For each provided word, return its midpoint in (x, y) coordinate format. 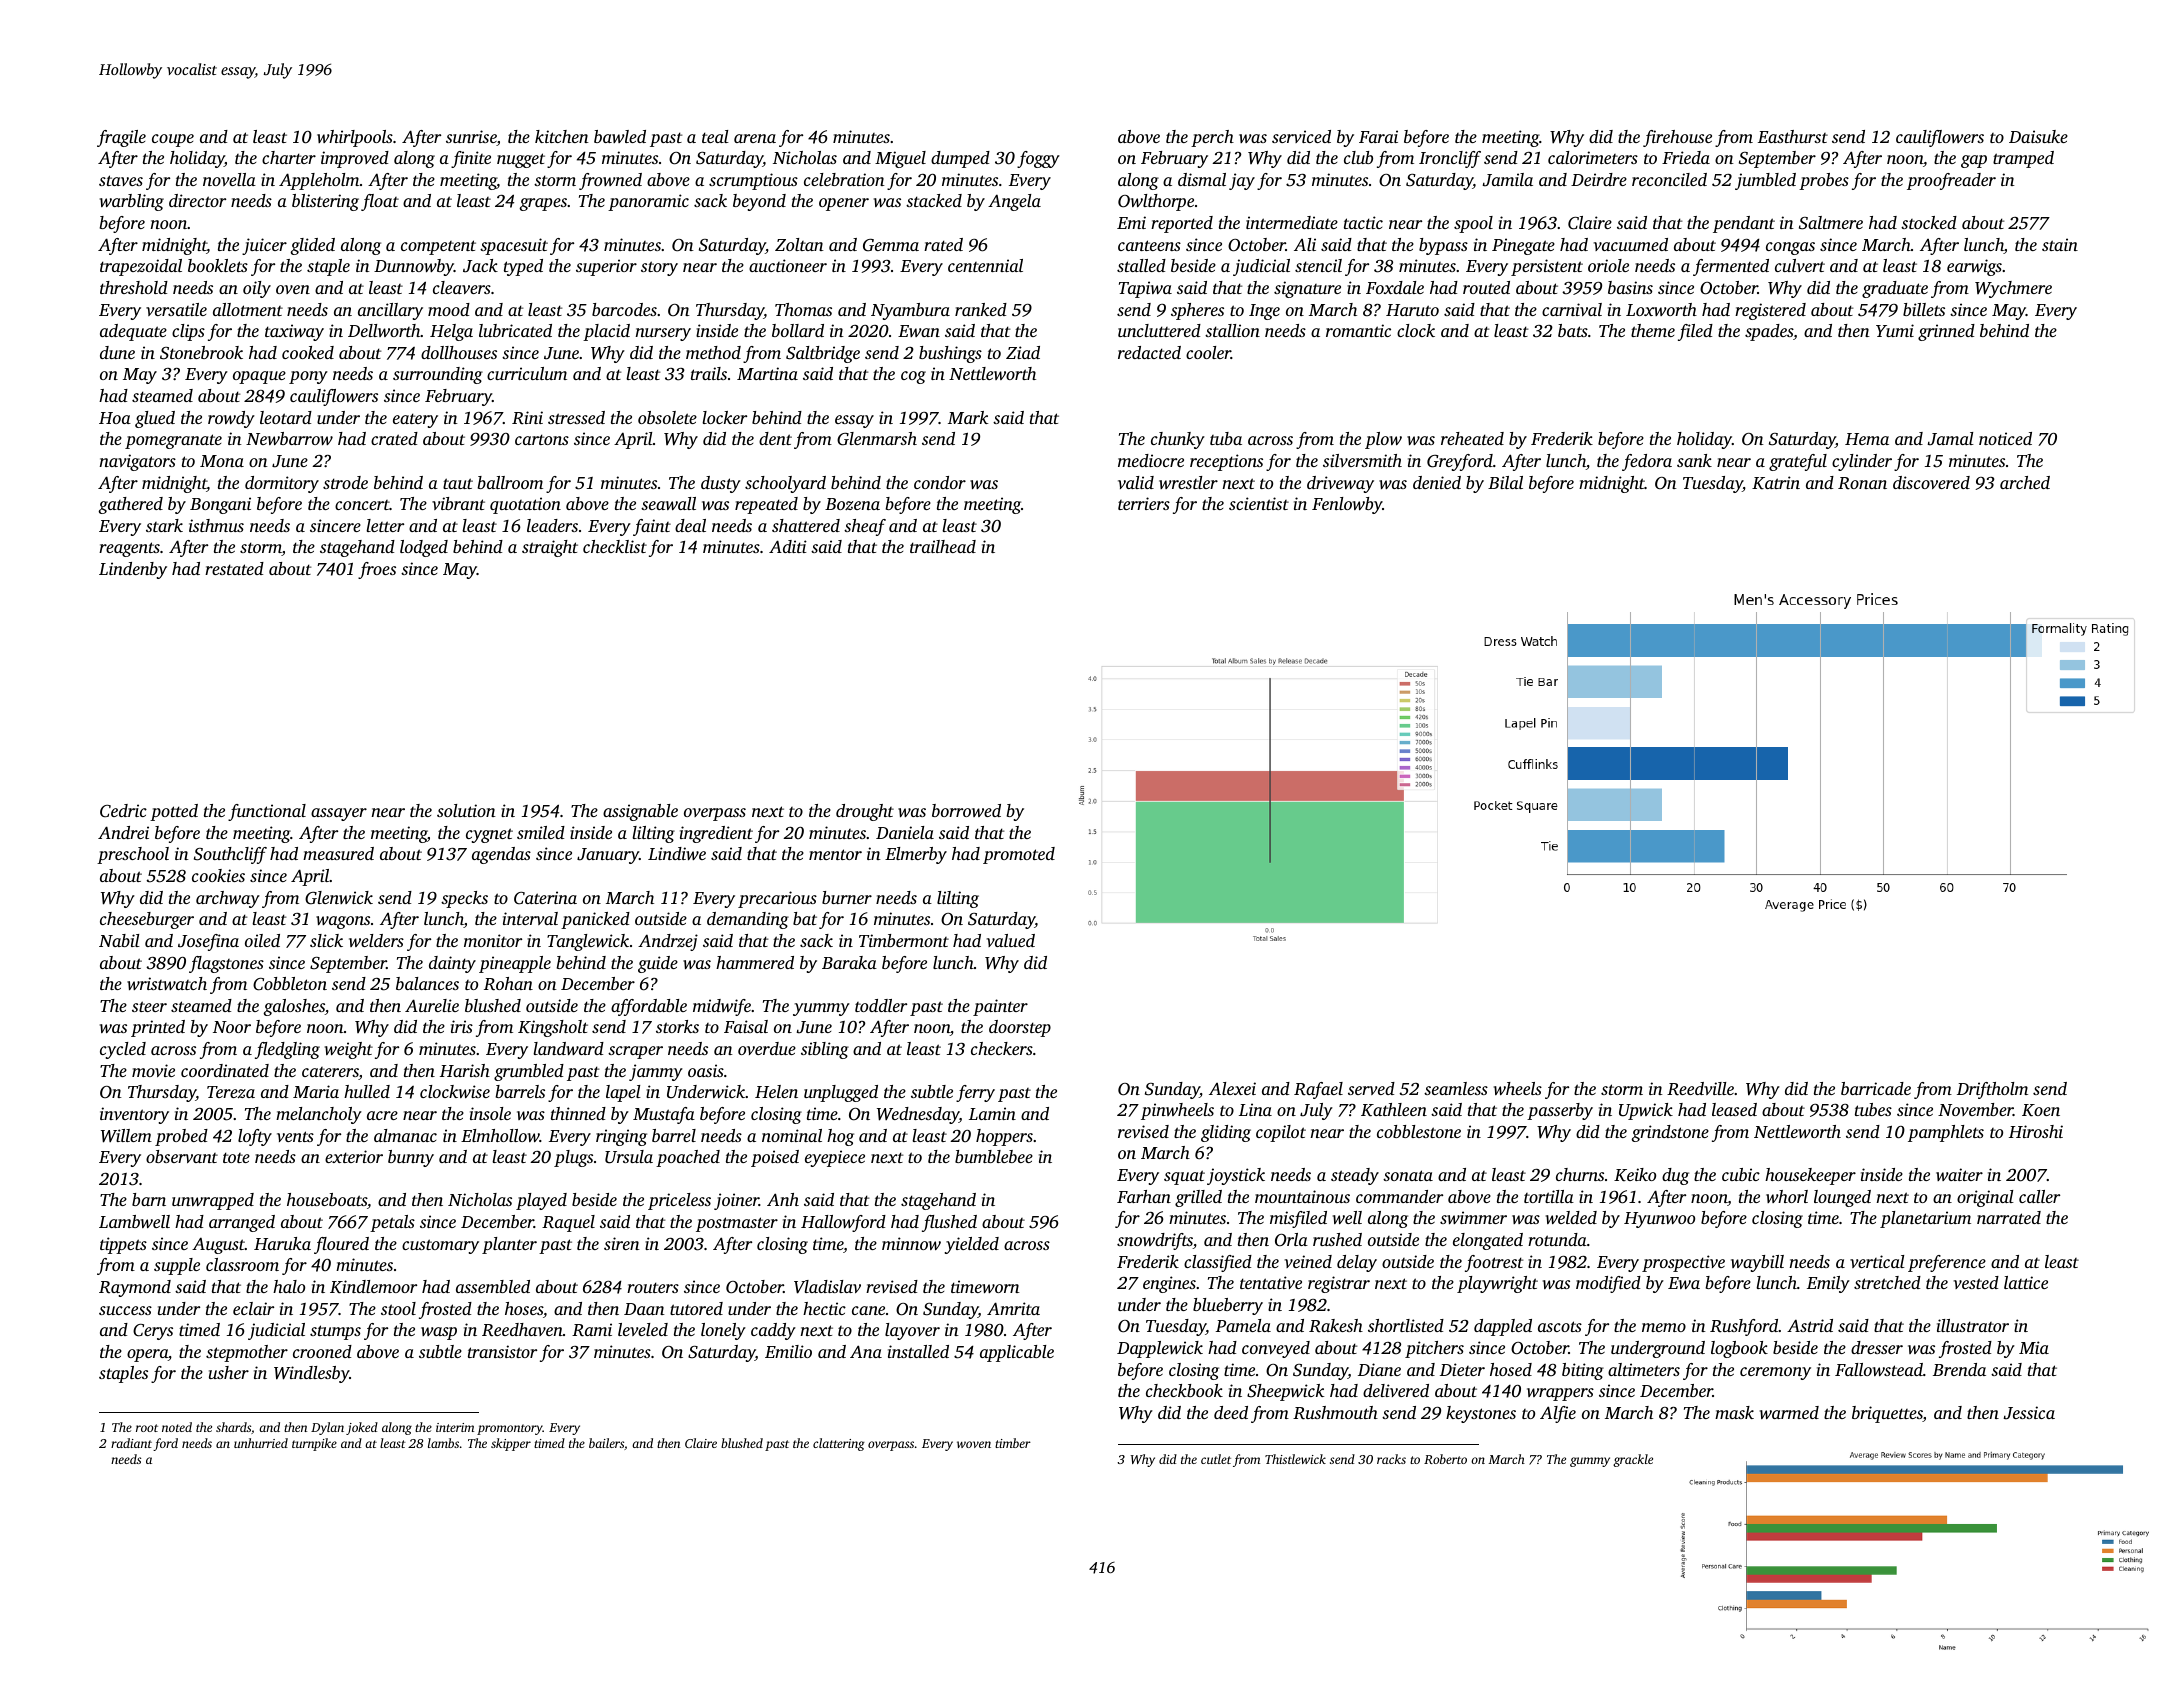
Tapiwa (1145, 289)
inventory (134, 1115)
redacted (1149, 352)
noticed (2005, 438)
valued (1011, 940)
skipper (511, 1444)
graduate (1895, 289)
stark (164, 525)
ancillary (390, 311)
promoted (1019, 855)
